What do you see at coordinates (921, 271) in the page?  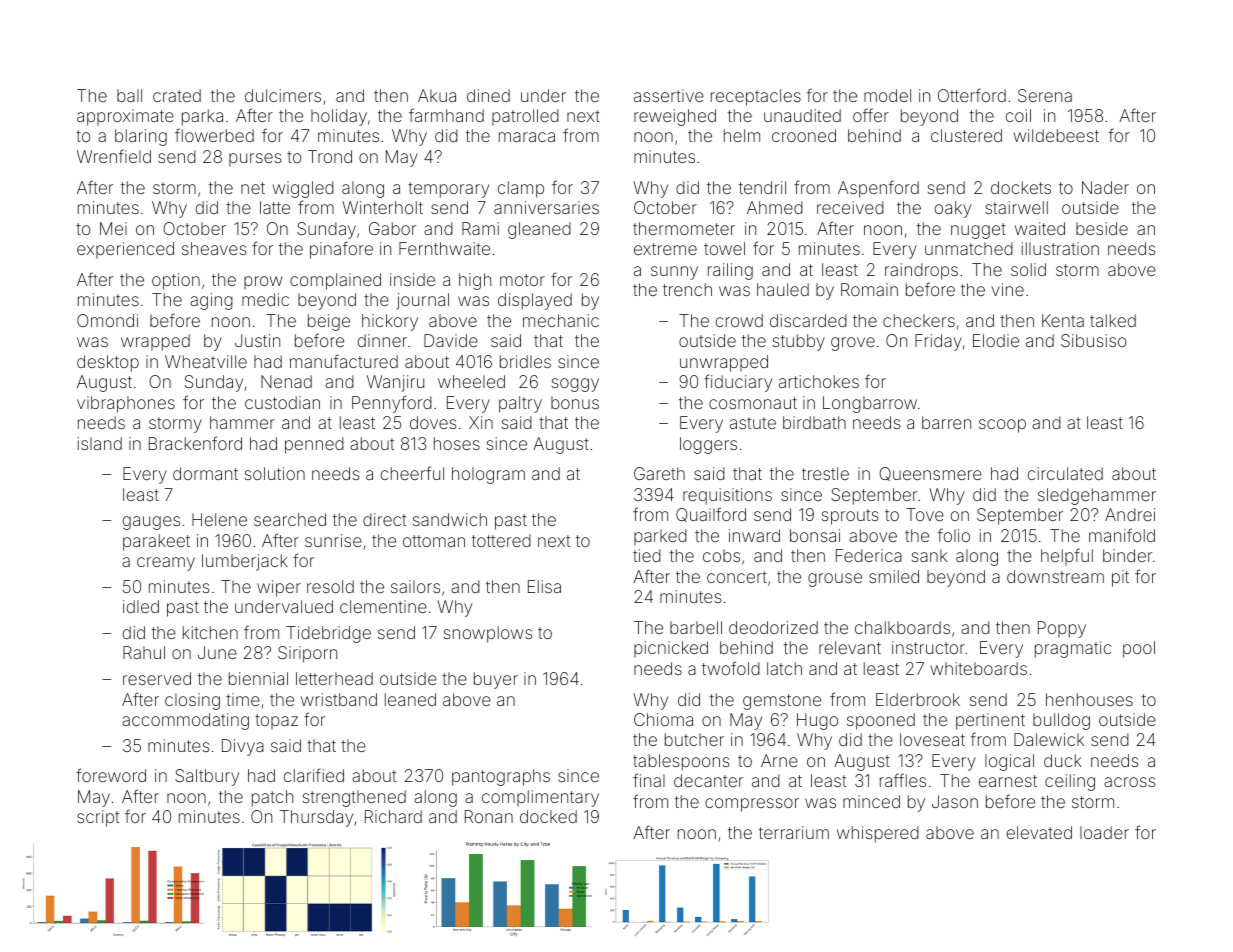 I see `raindrops` at bounding box center [921, 271].
